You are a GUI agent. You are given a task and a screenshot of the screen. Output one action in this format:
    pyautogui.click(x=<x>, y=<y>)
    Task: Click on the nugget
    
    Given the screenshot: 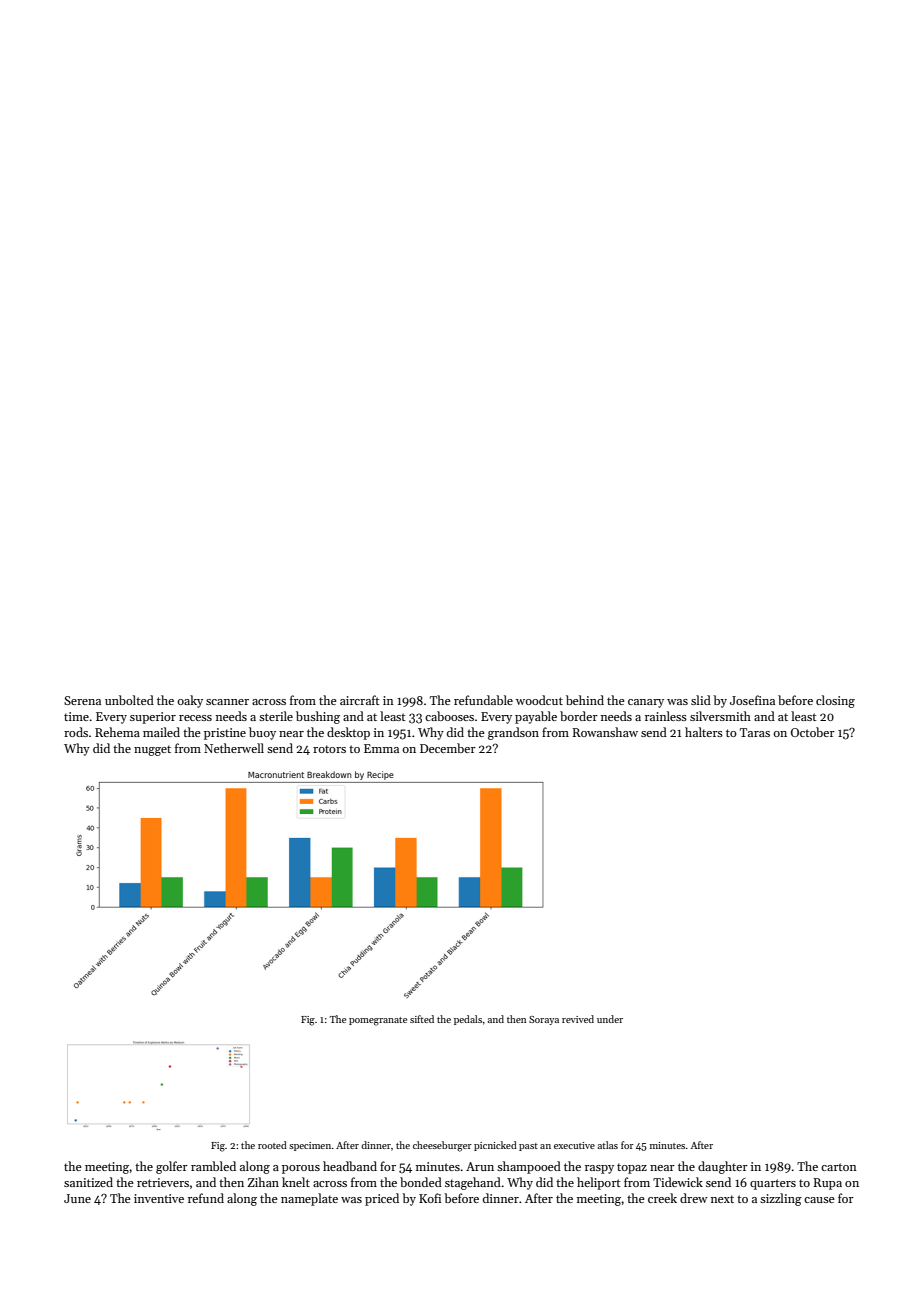 What is the action you would take?
    pyautogui.click(x=152, y=750)
